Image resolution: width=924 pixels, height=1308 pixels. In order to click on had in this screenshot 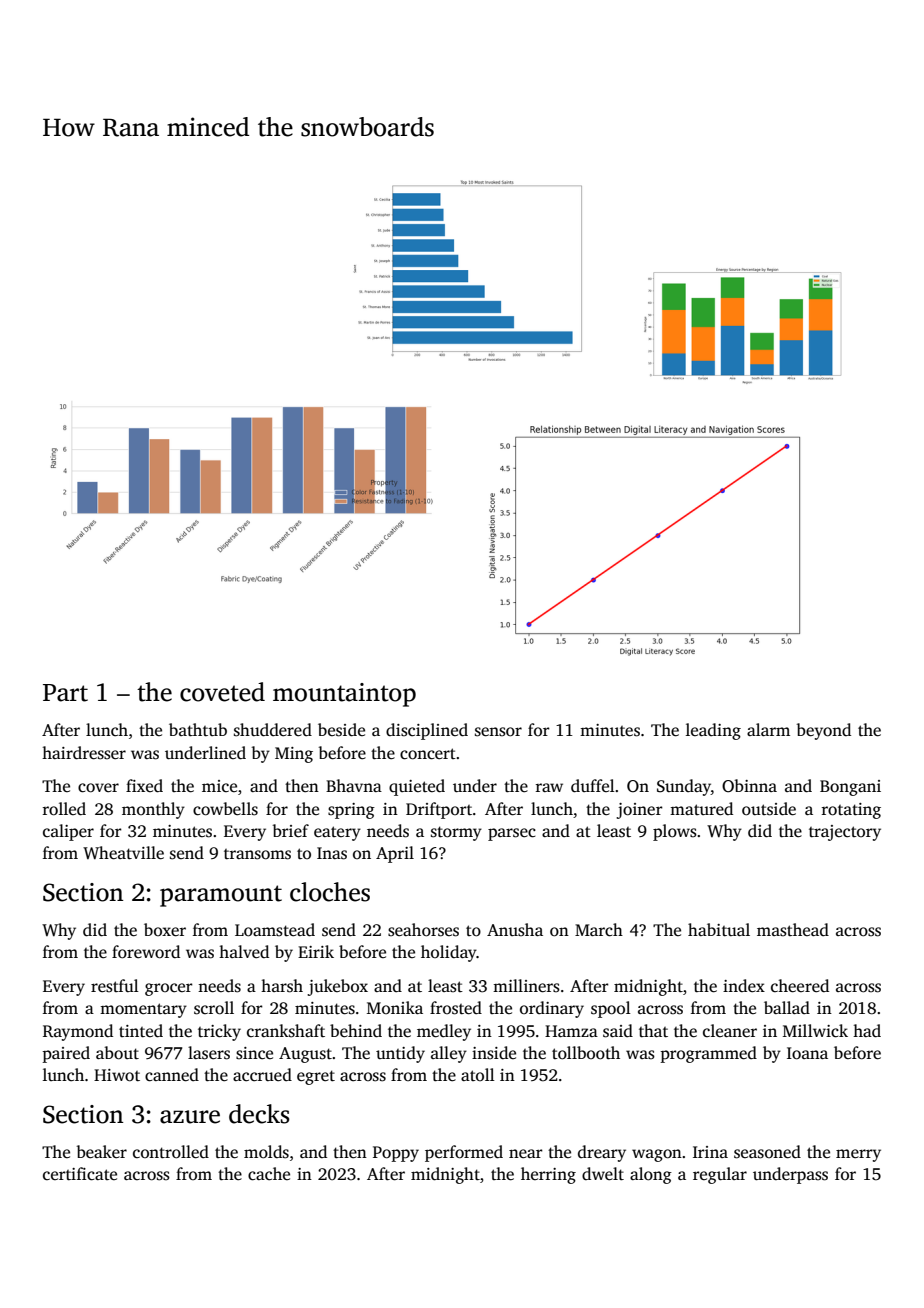, I will do `click(867, 1031)`.
